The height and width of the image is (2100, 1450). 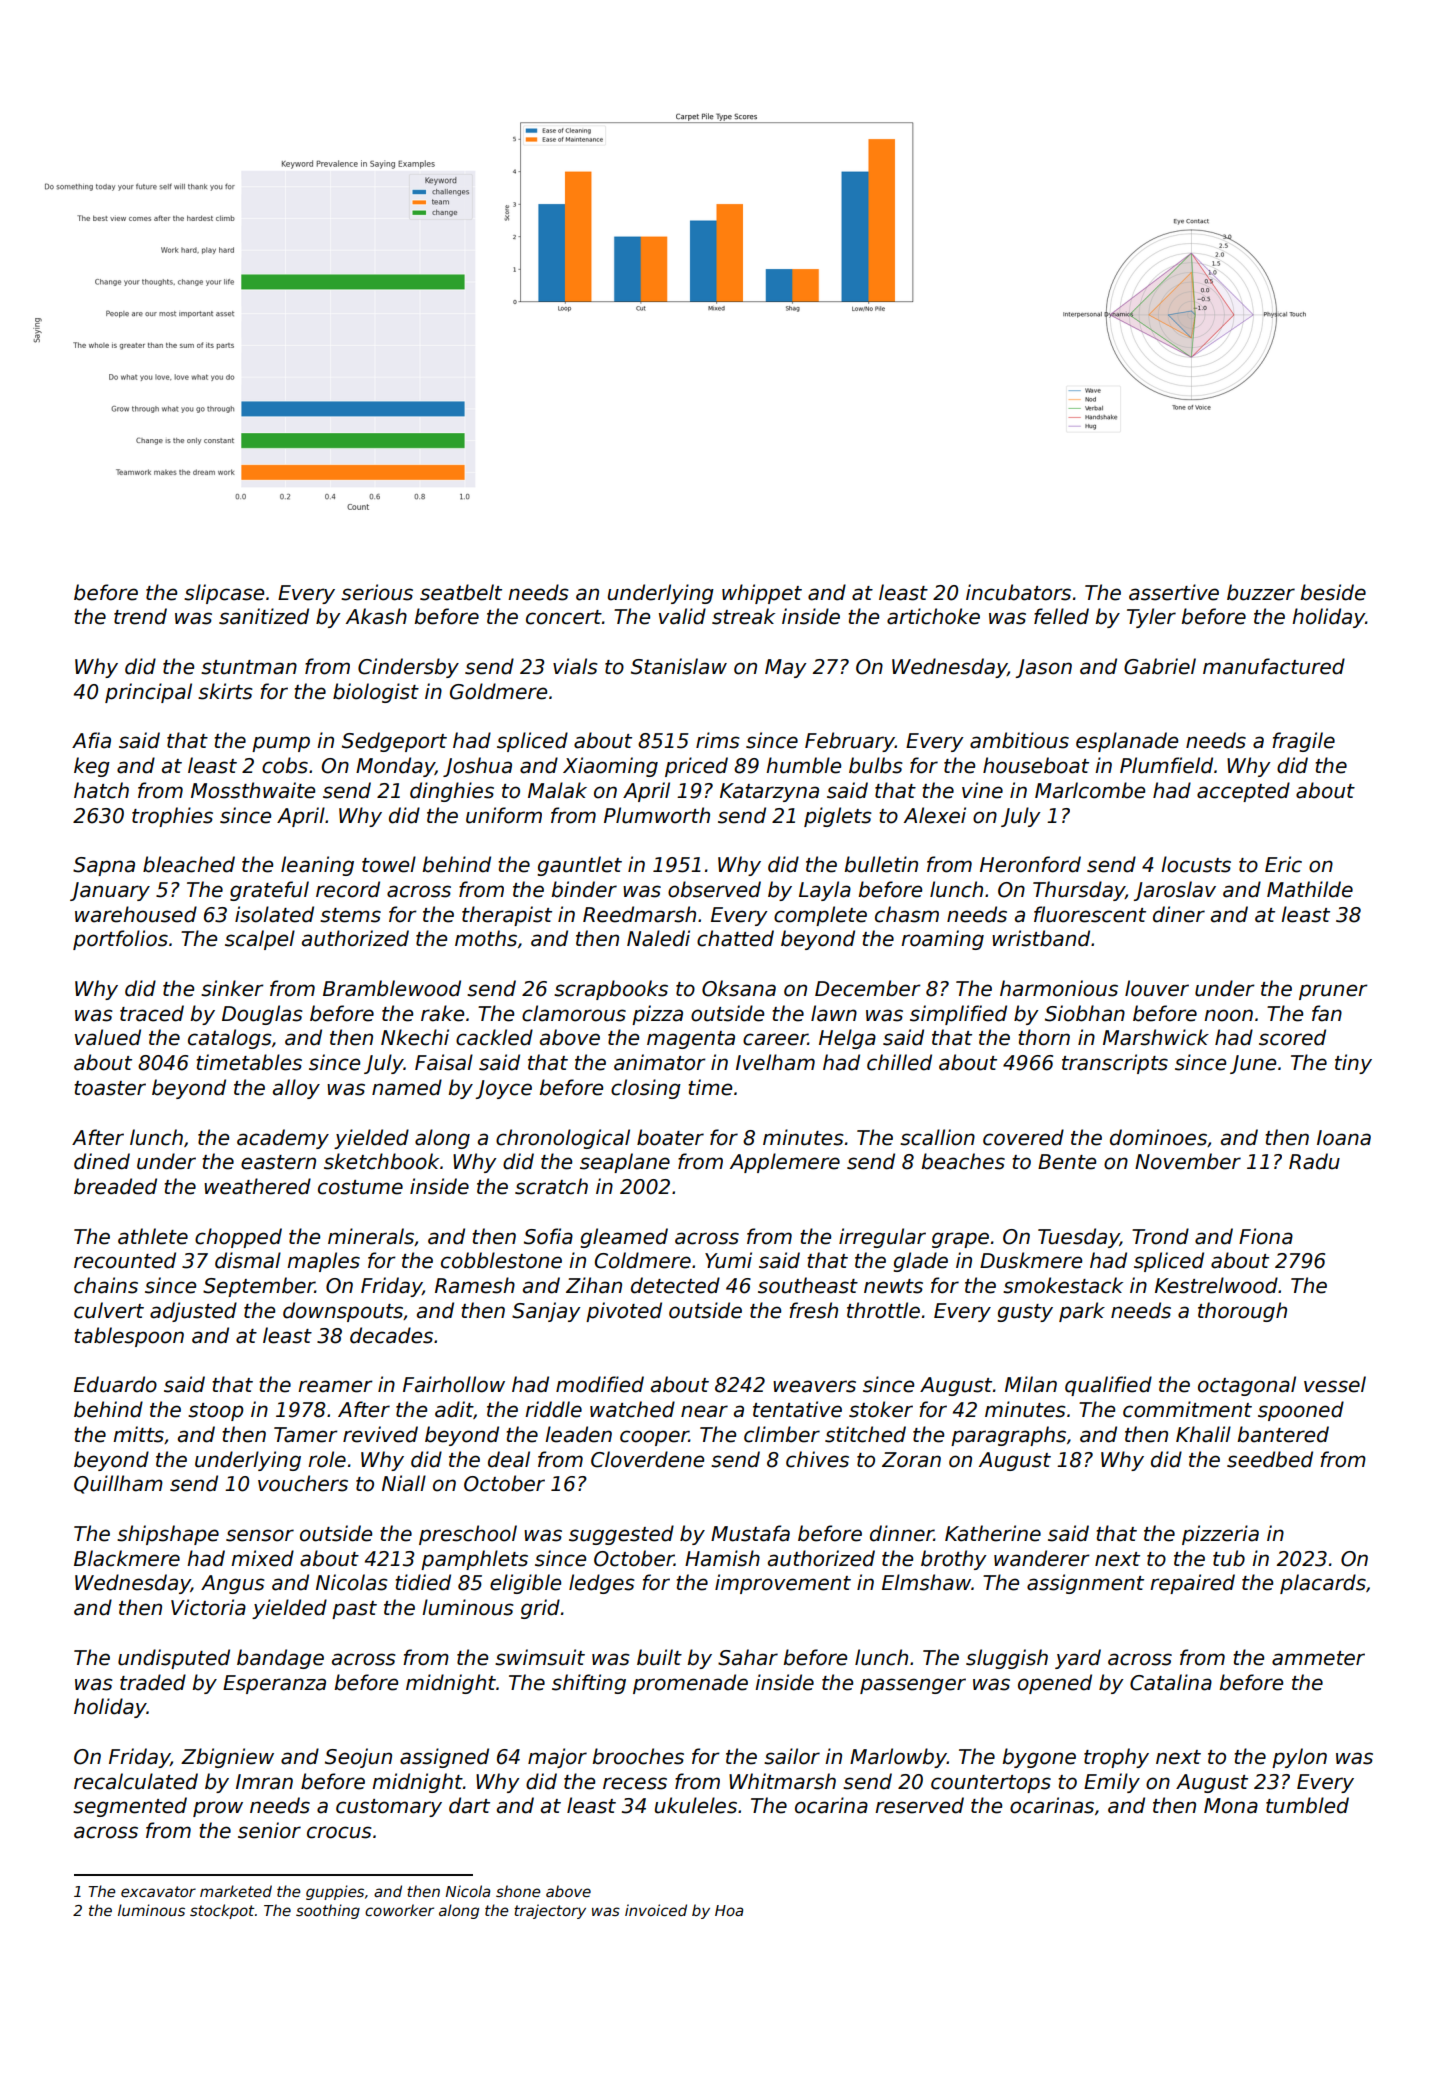 I want to click on Bente, so click(x=1067, y=1162).
